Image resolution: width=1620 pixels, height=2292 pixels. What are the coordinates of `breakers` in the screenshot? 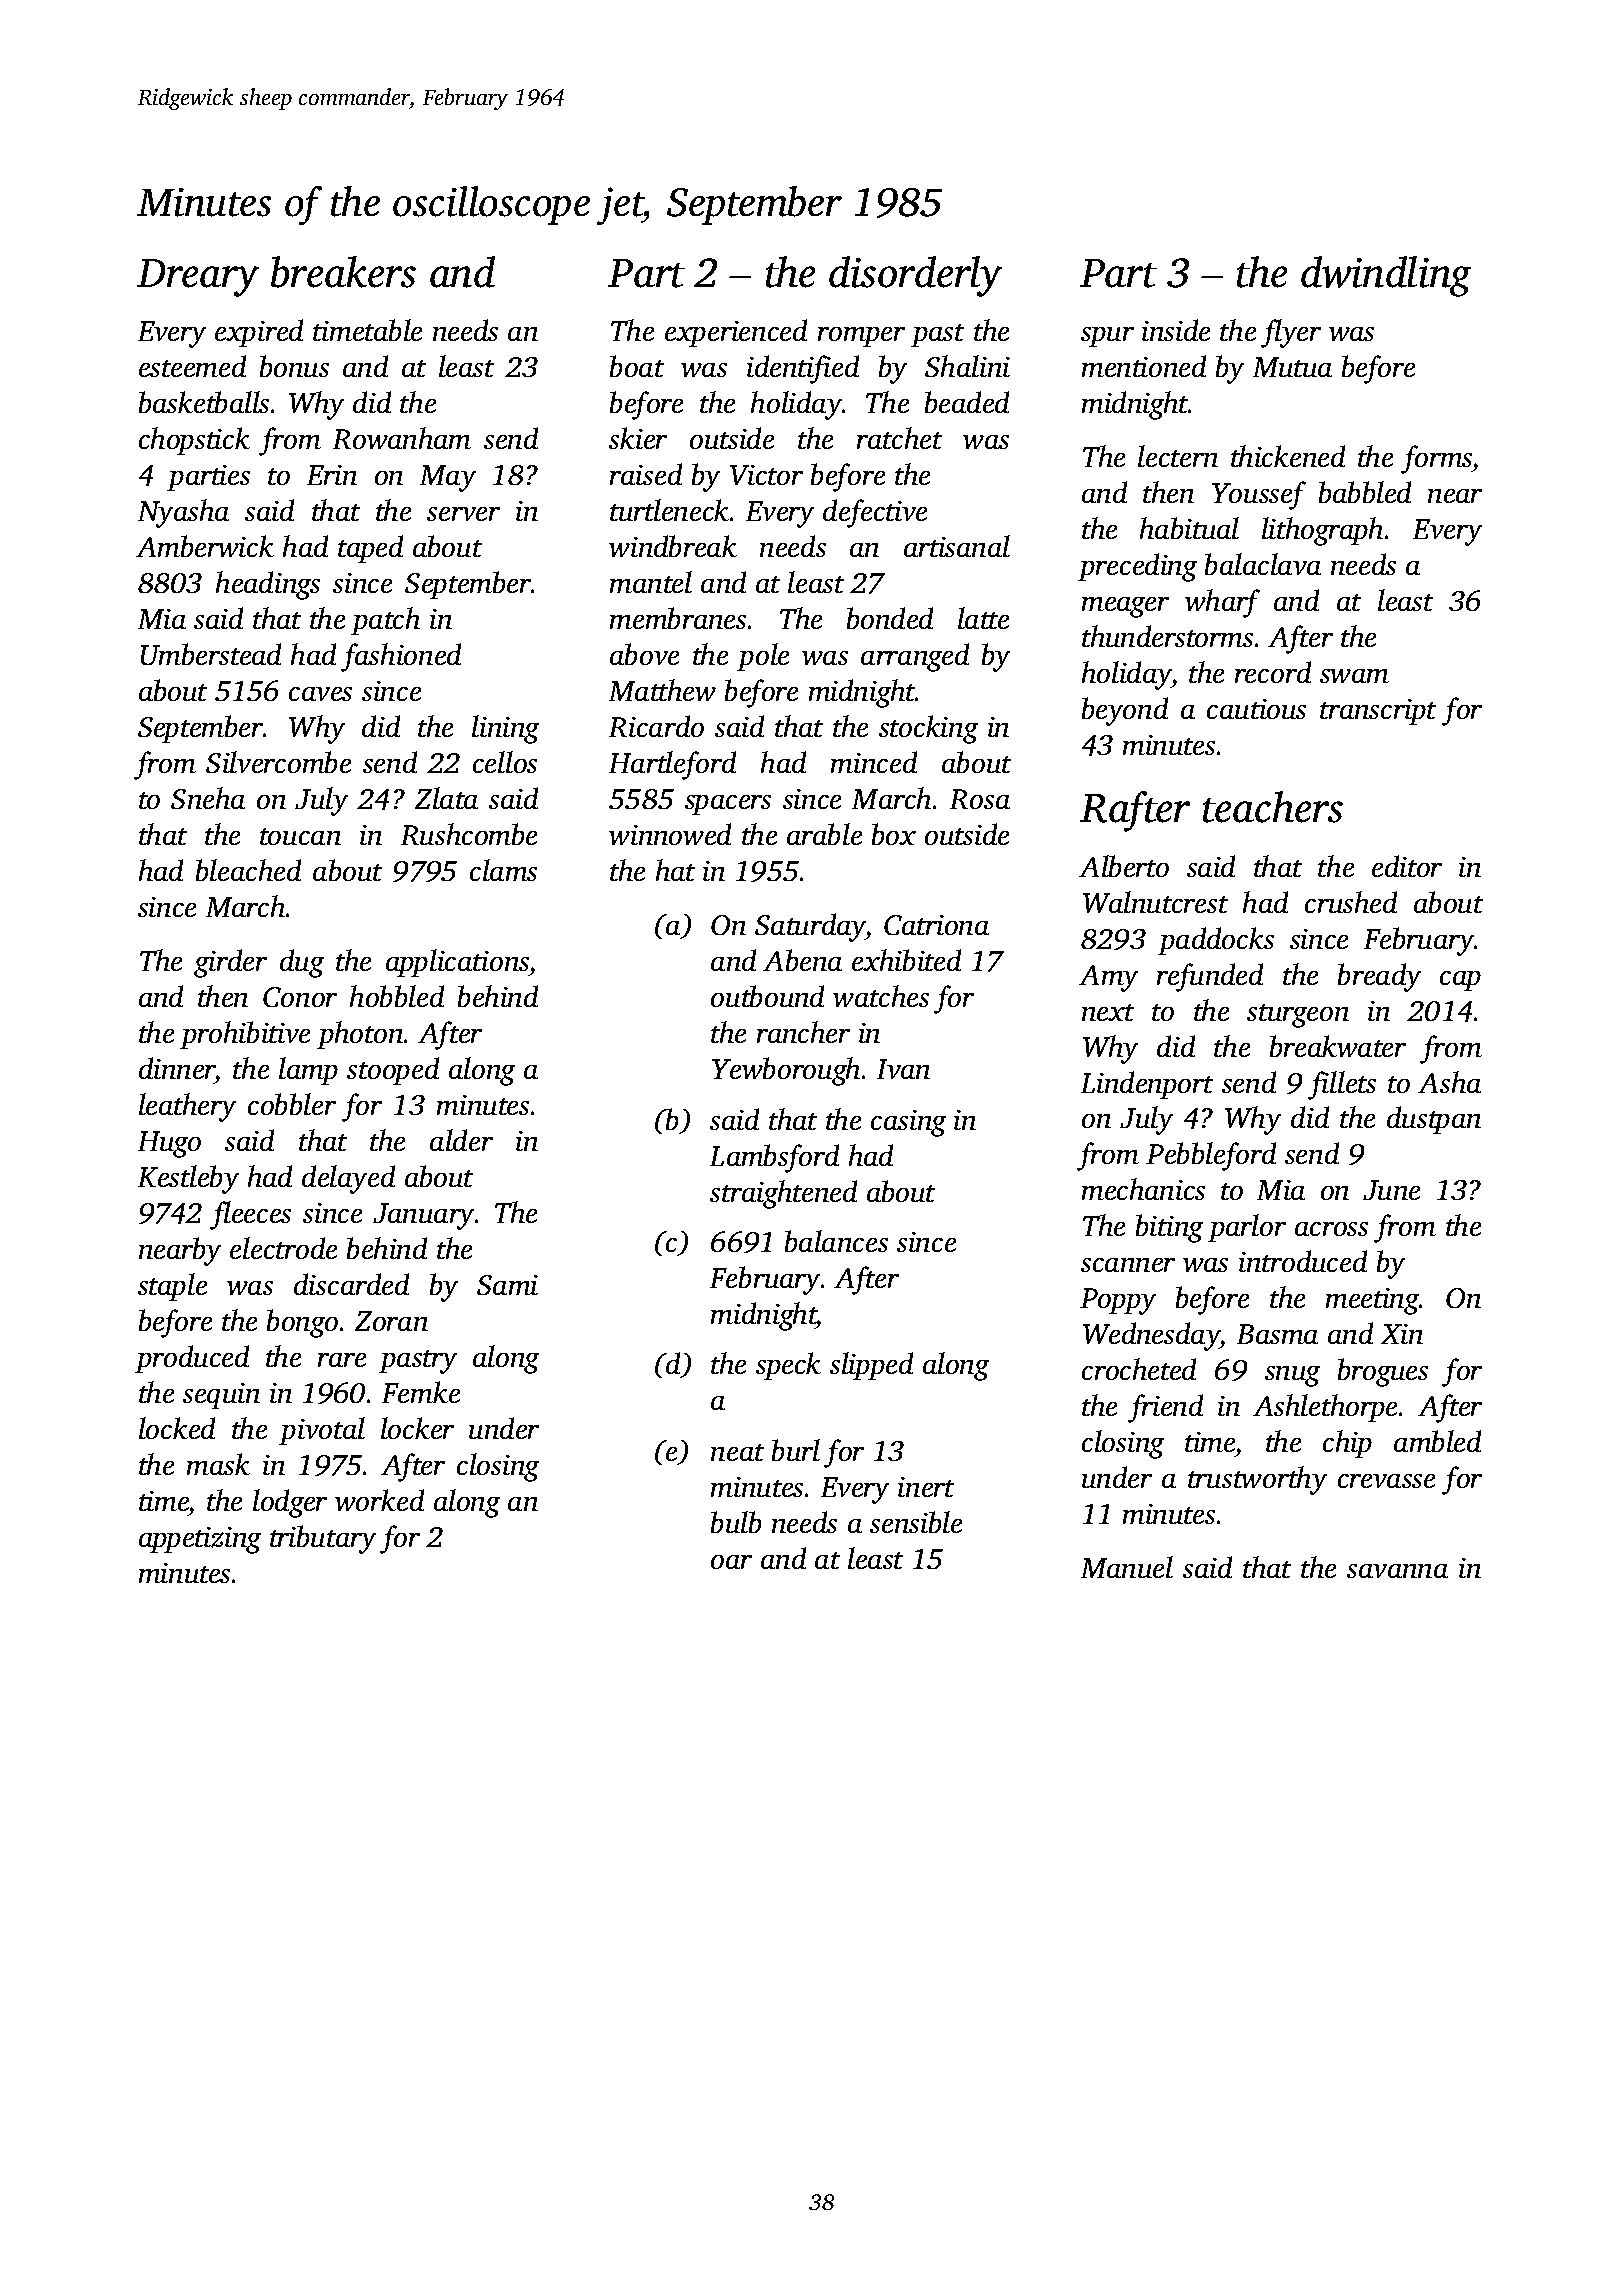 It's located at (343, 272).
